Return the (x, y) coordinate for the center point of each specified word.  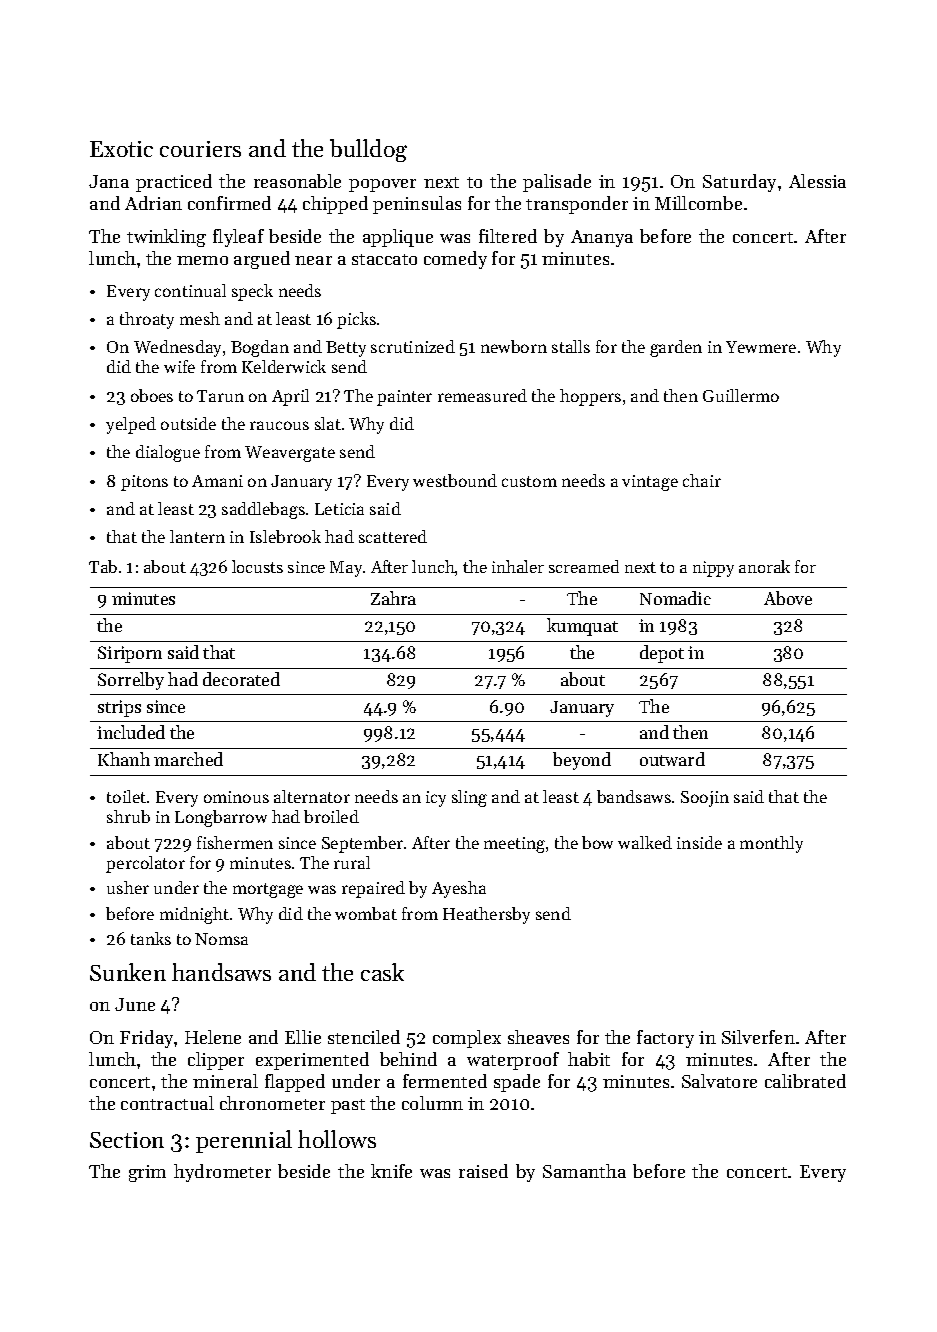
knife (391, 1171)
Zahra (393, 598)
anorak (764, 566)
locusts (257, 566)
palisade (557, 183)
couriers (200, 149)
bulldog (368, 150)
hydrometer (222, 1173)
